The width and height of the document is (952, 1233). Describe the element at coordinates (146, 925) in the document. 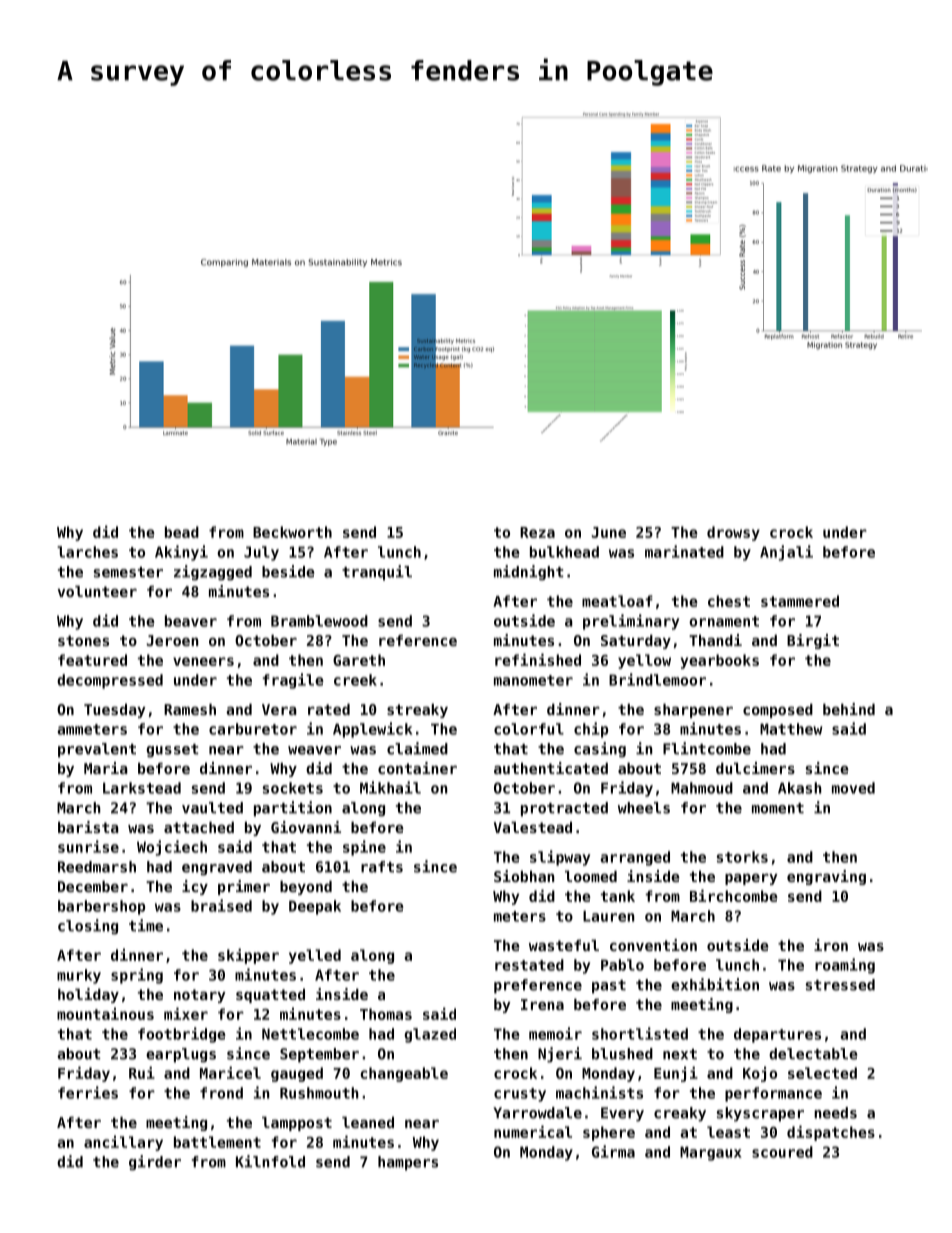

I see `time` at that location.
